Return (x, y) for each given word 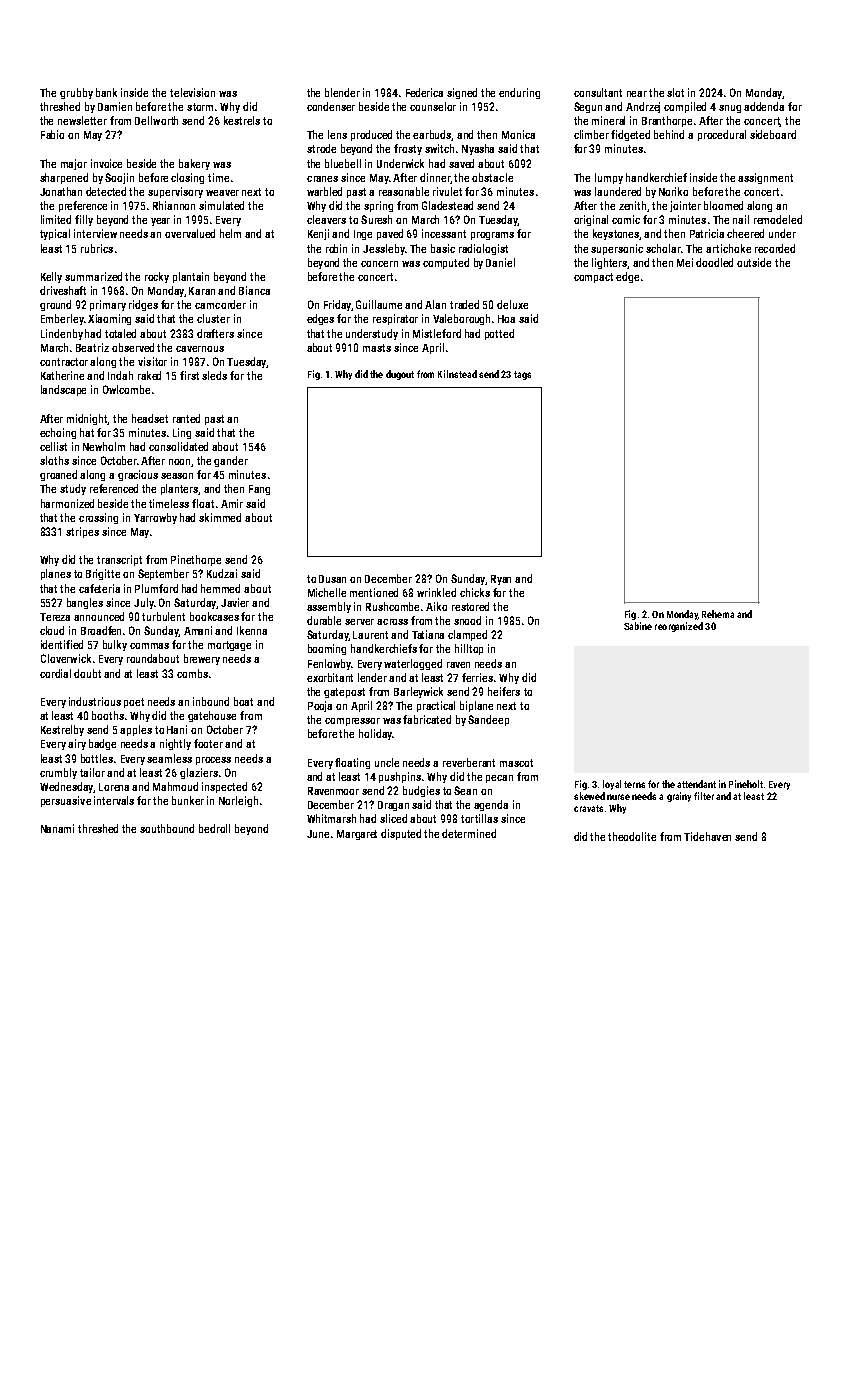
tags (522, 375)
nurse (618, 797)
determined (469, 833)
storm (200, 107)
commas (149, 646)
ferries (477, 677)
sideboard (773, 134)
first (189, 375)
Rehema (718, 614)
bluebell (343, 163)
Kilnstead (457, 374)
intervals (114, 800)
